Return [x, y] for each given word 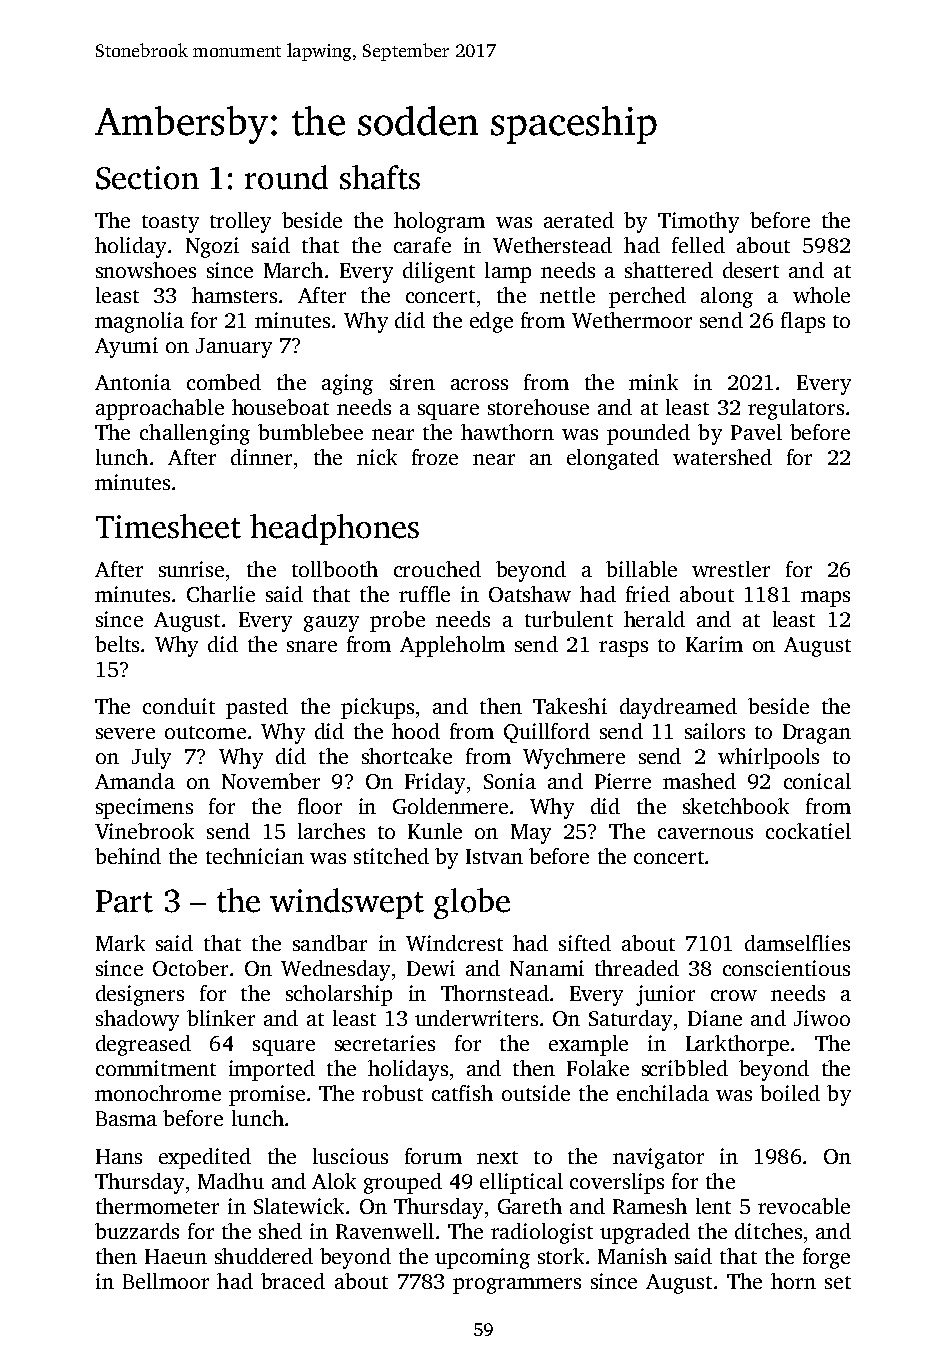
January [234, 348]
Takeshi [570, 706]
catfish [462, 1093]
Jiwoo [822, 1018]
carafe [422, 245]
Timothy [698, 222]
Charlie [221, 594]
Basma [126, 1118]
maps [825, 599]
